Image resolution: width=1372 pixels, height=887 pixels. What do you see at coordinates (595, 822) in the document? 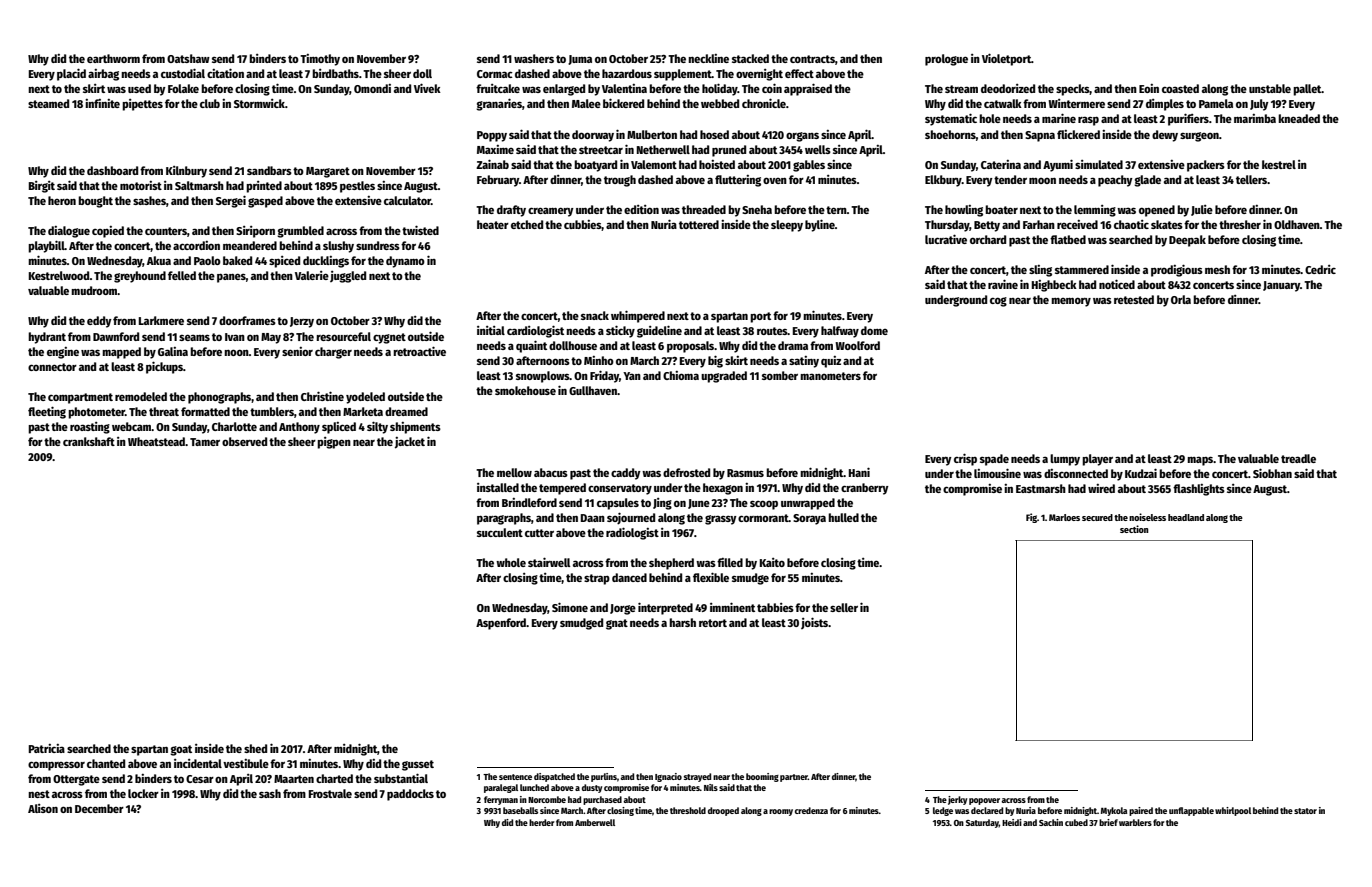
I see `Amberwell` at bounding box center [595, 822].
